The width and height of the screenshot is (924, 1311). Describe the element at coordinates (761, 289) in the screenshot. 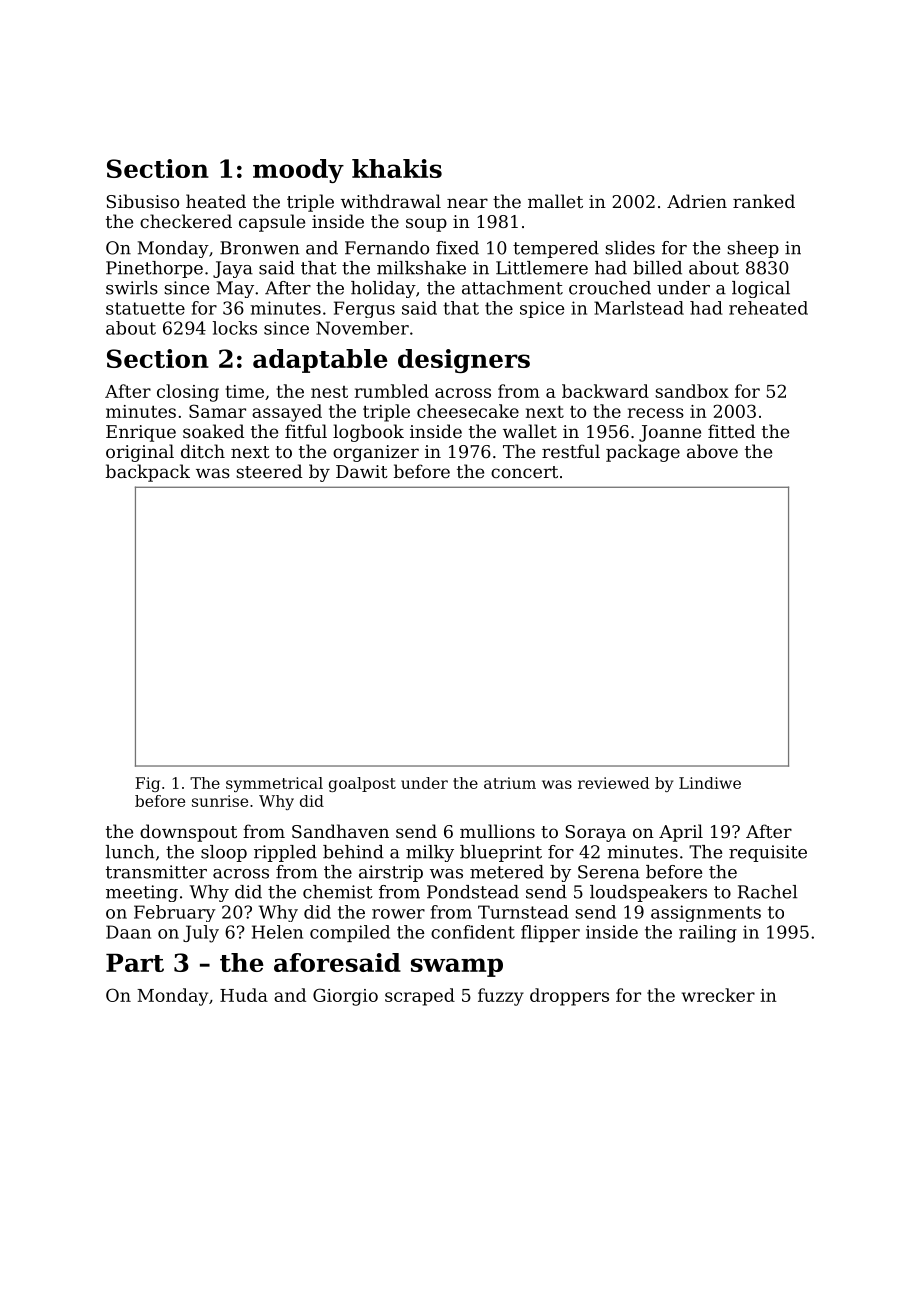

I see `logical` at that location.
